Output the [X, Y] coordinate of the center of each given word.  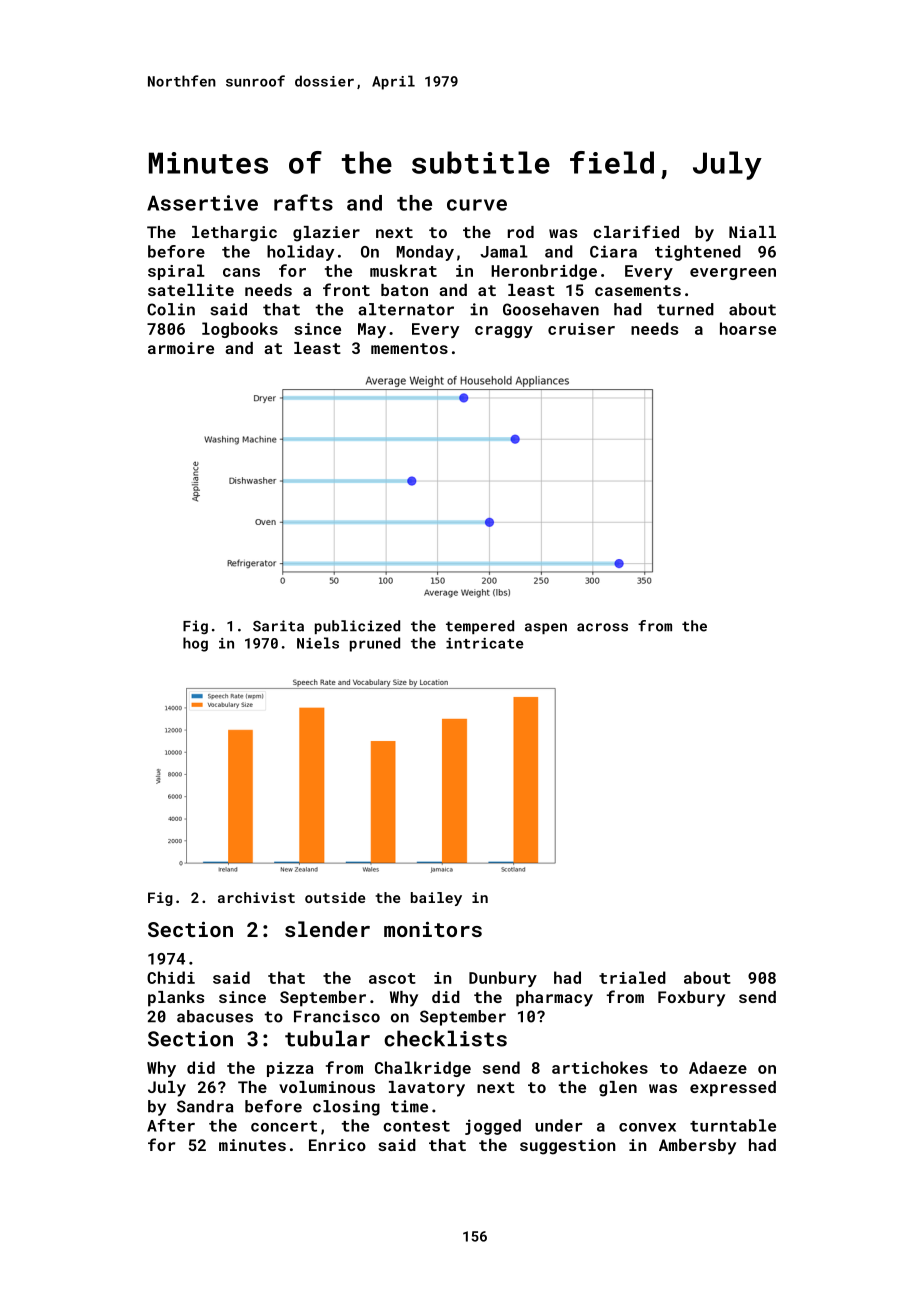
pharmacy [554, 999]
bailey [436, 899]
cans [241, 272]
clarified [636, 231]
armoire [181, 348]
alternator [406, 309]
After [171, 1125]
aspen [546, 628]
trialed [632, 977]
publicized [357, 627]
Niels [318, 643]
